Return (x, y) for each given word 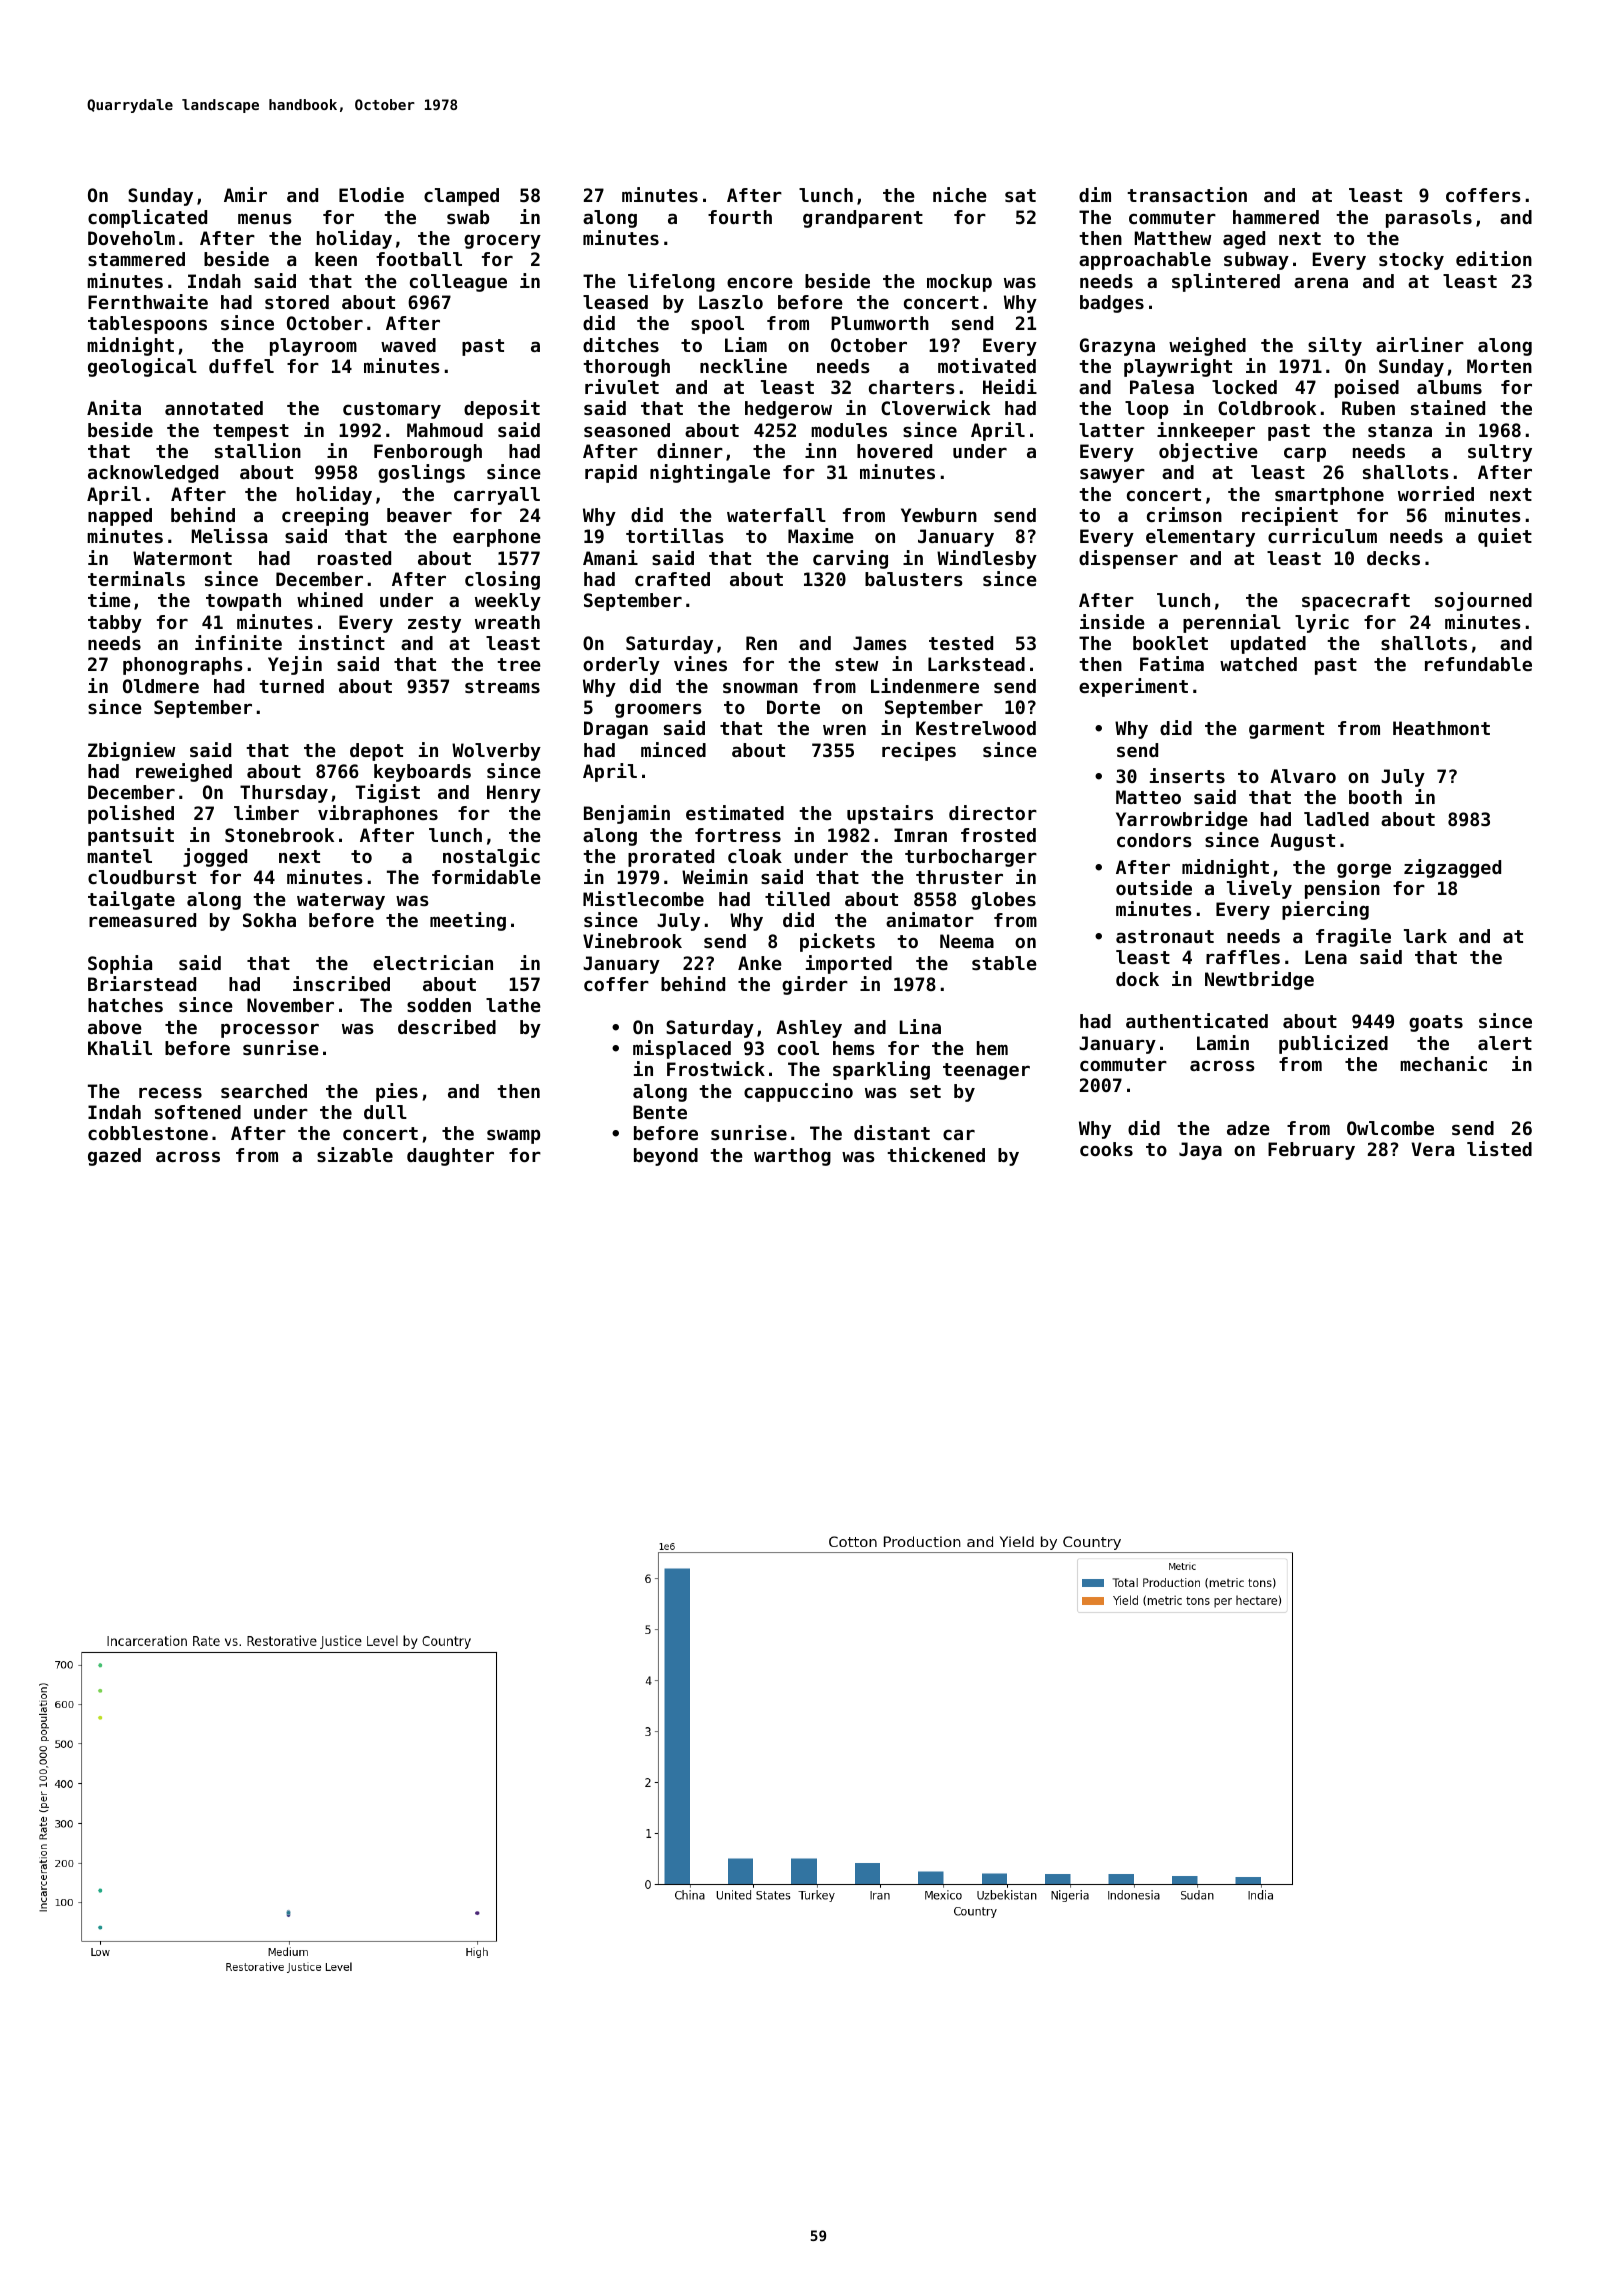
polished (131, 814)
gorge (1364, 870)
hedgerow (788, 410)
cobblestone (148, 1133)
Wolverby (496, 752)
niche (960, 194)
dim (1095, 194)
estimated (735, 812)
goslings (421, 473)
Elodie (371, 194)
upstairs (890, 814)
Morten (1499, 366)
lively (1259, 889)
